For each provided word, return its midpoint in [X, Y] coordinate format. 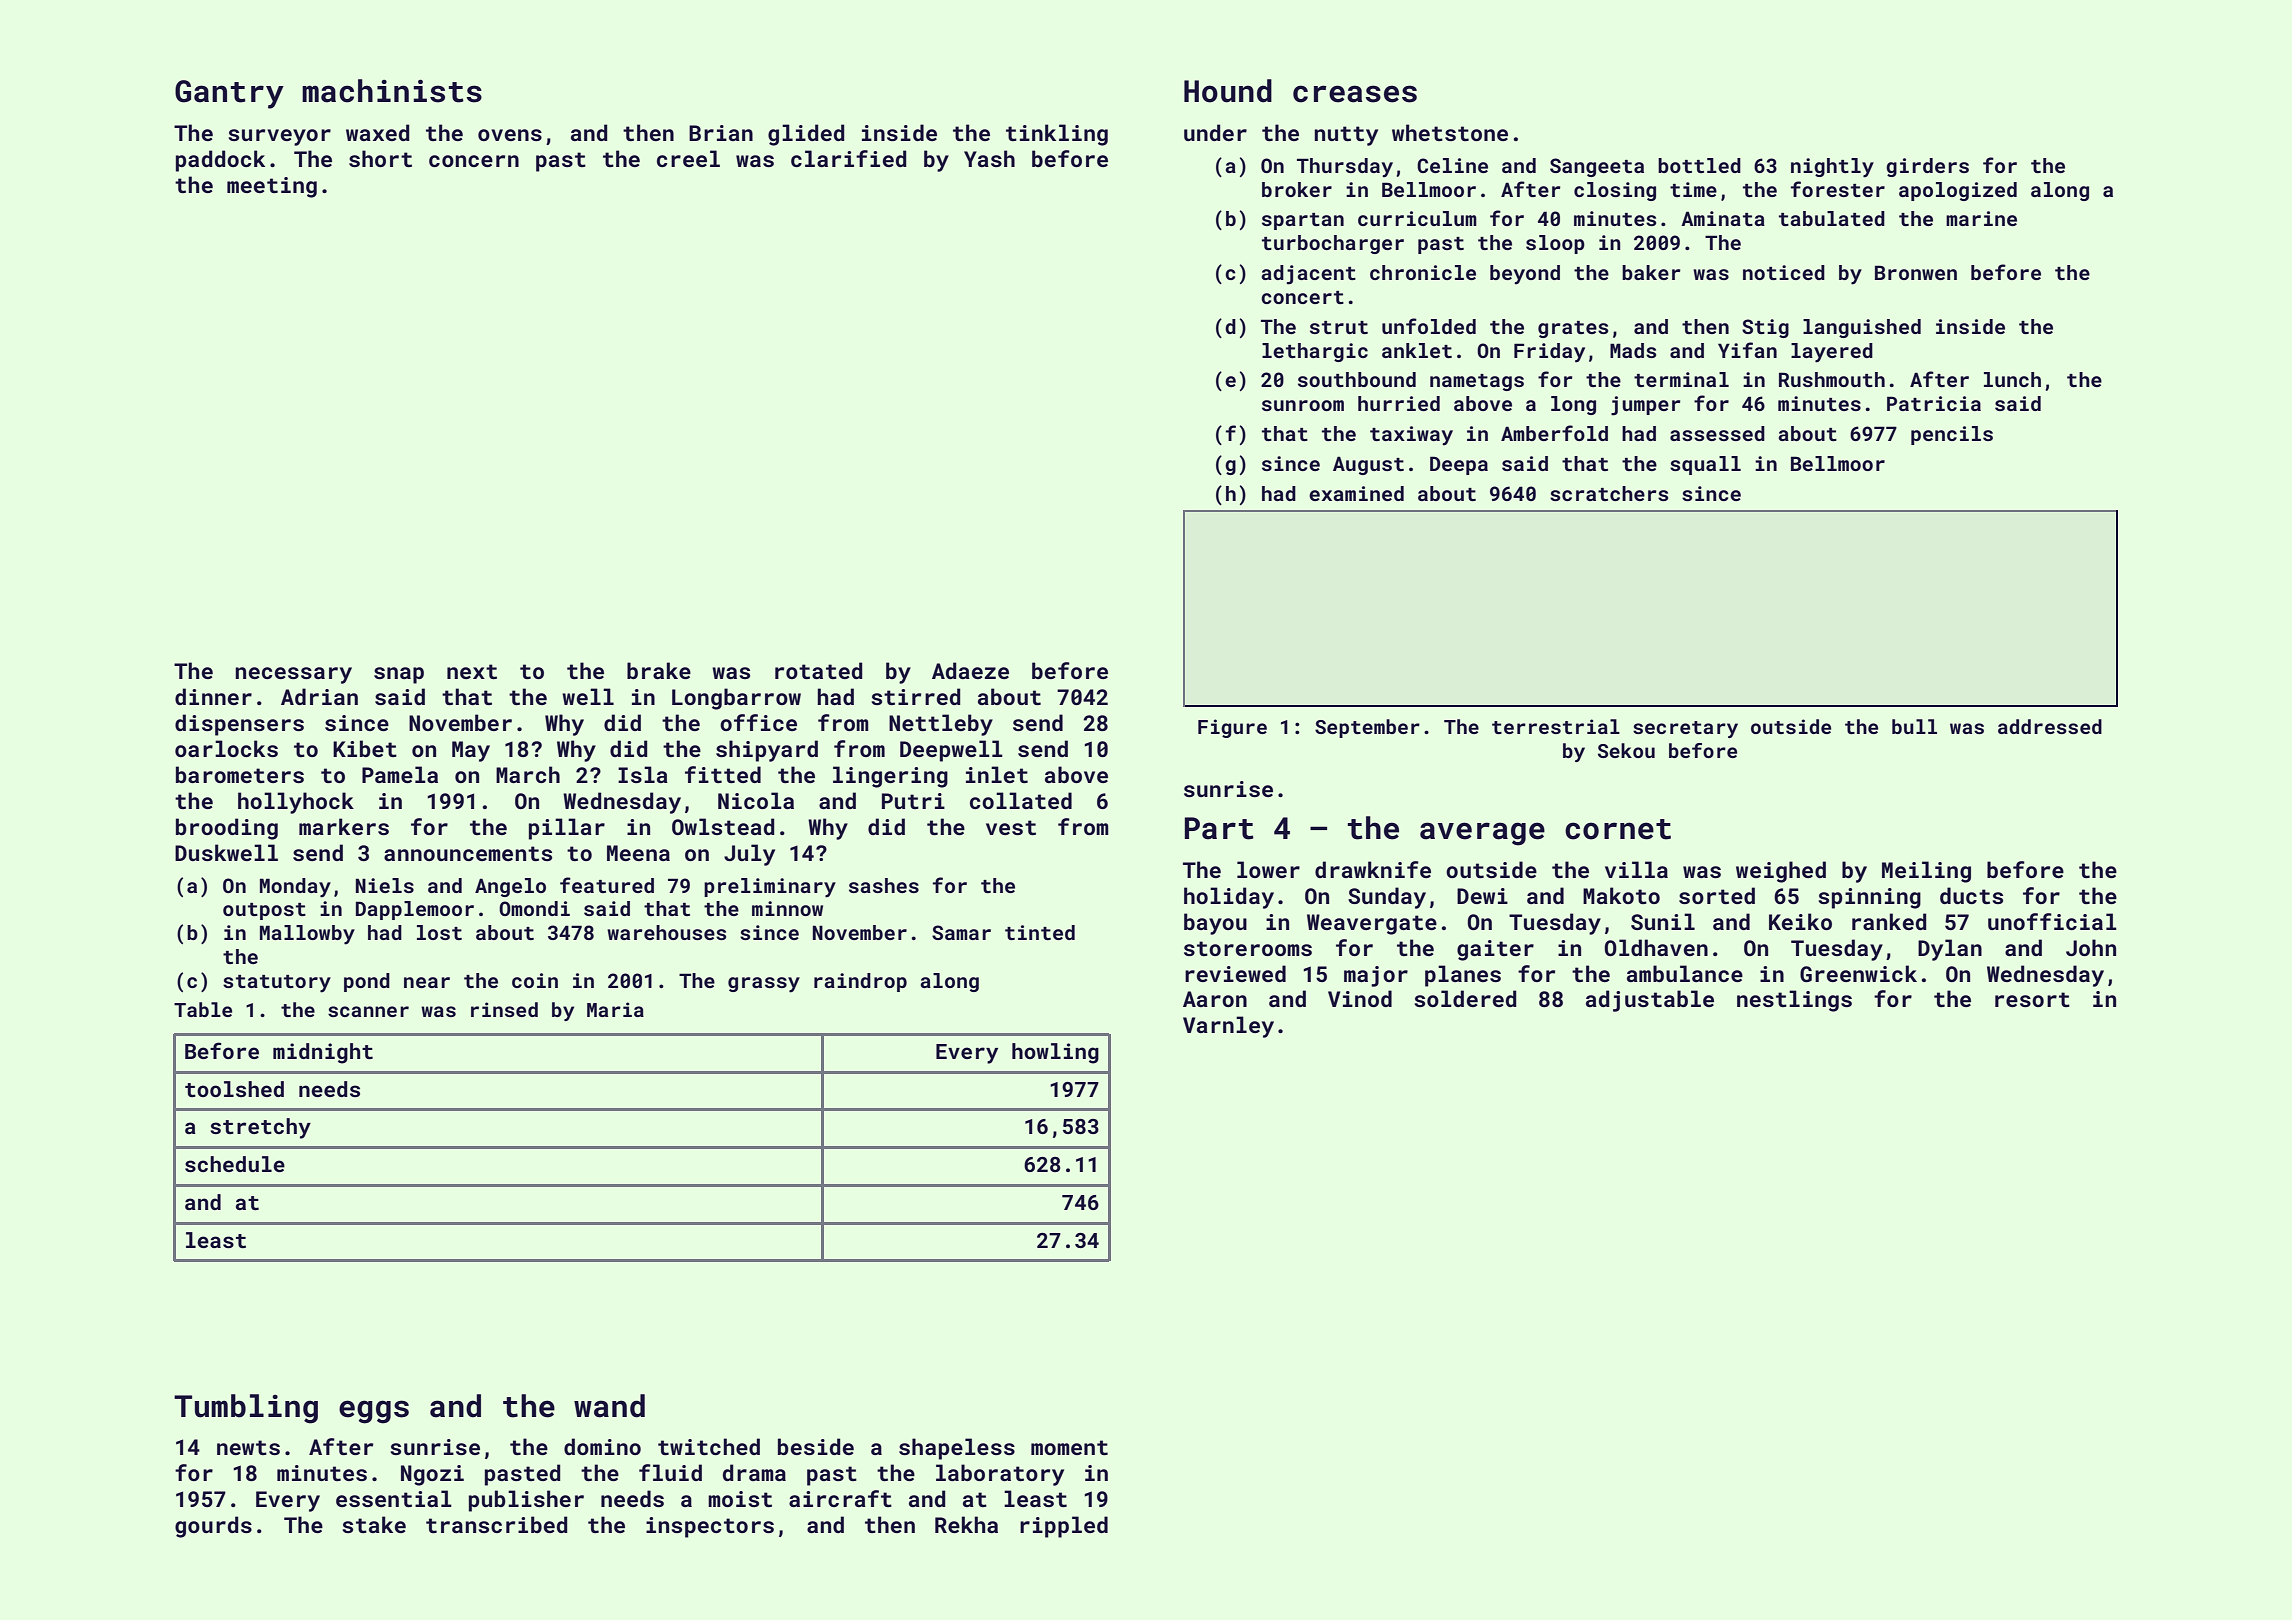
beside [816, 1446]
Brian [721, 133]
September [1367, 728]
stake [374, 1524]
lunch [2012, 379]
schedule [235, 1164]
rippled [1064, 1527]
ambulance [1685, 973]
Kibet [365, 748]
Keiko [1800, 921]
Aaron [1215, 999]
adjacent [1308, 275]
